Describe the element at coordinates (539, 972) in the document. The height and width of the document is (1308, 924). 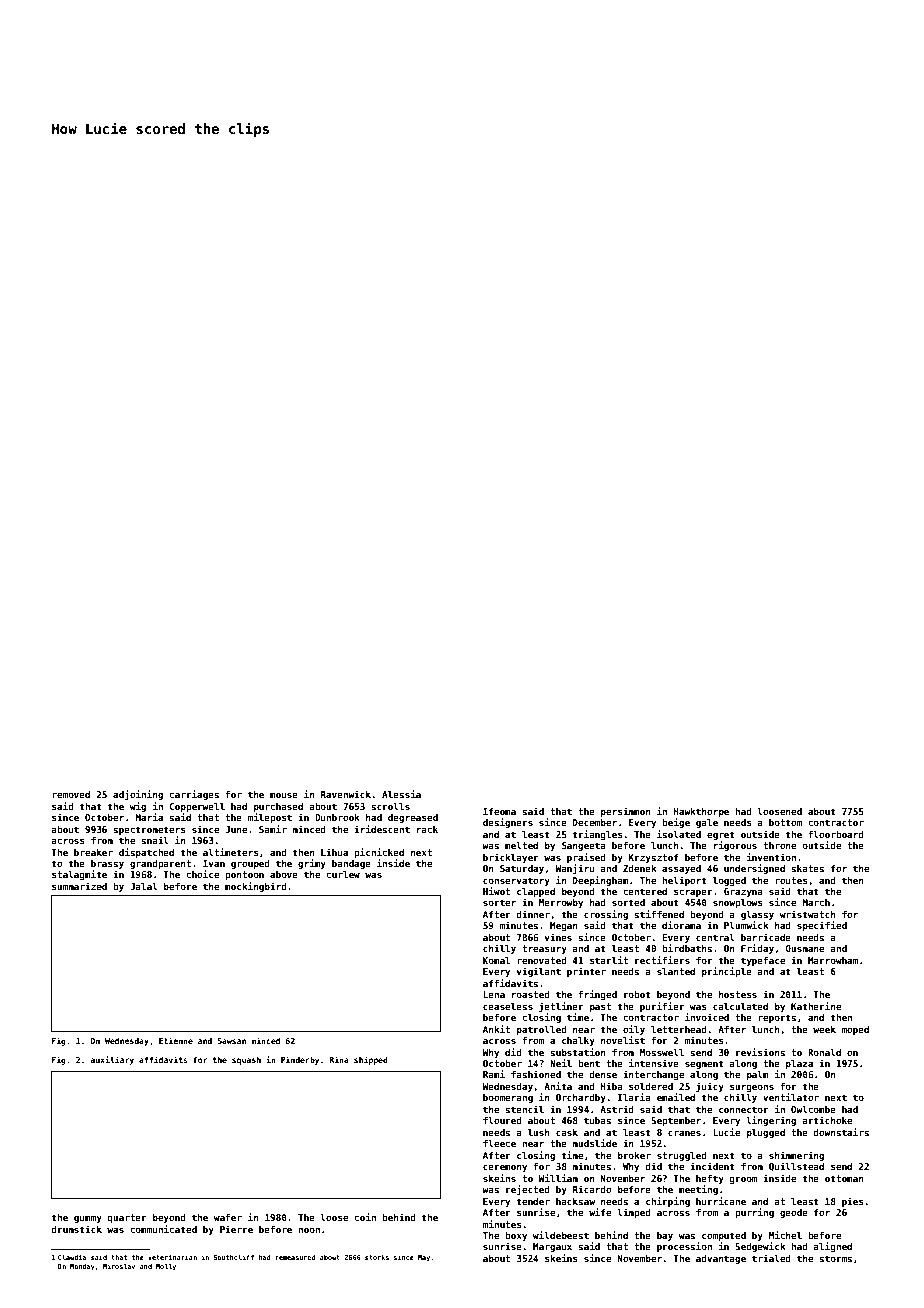
I see `vigilant` at that location.
